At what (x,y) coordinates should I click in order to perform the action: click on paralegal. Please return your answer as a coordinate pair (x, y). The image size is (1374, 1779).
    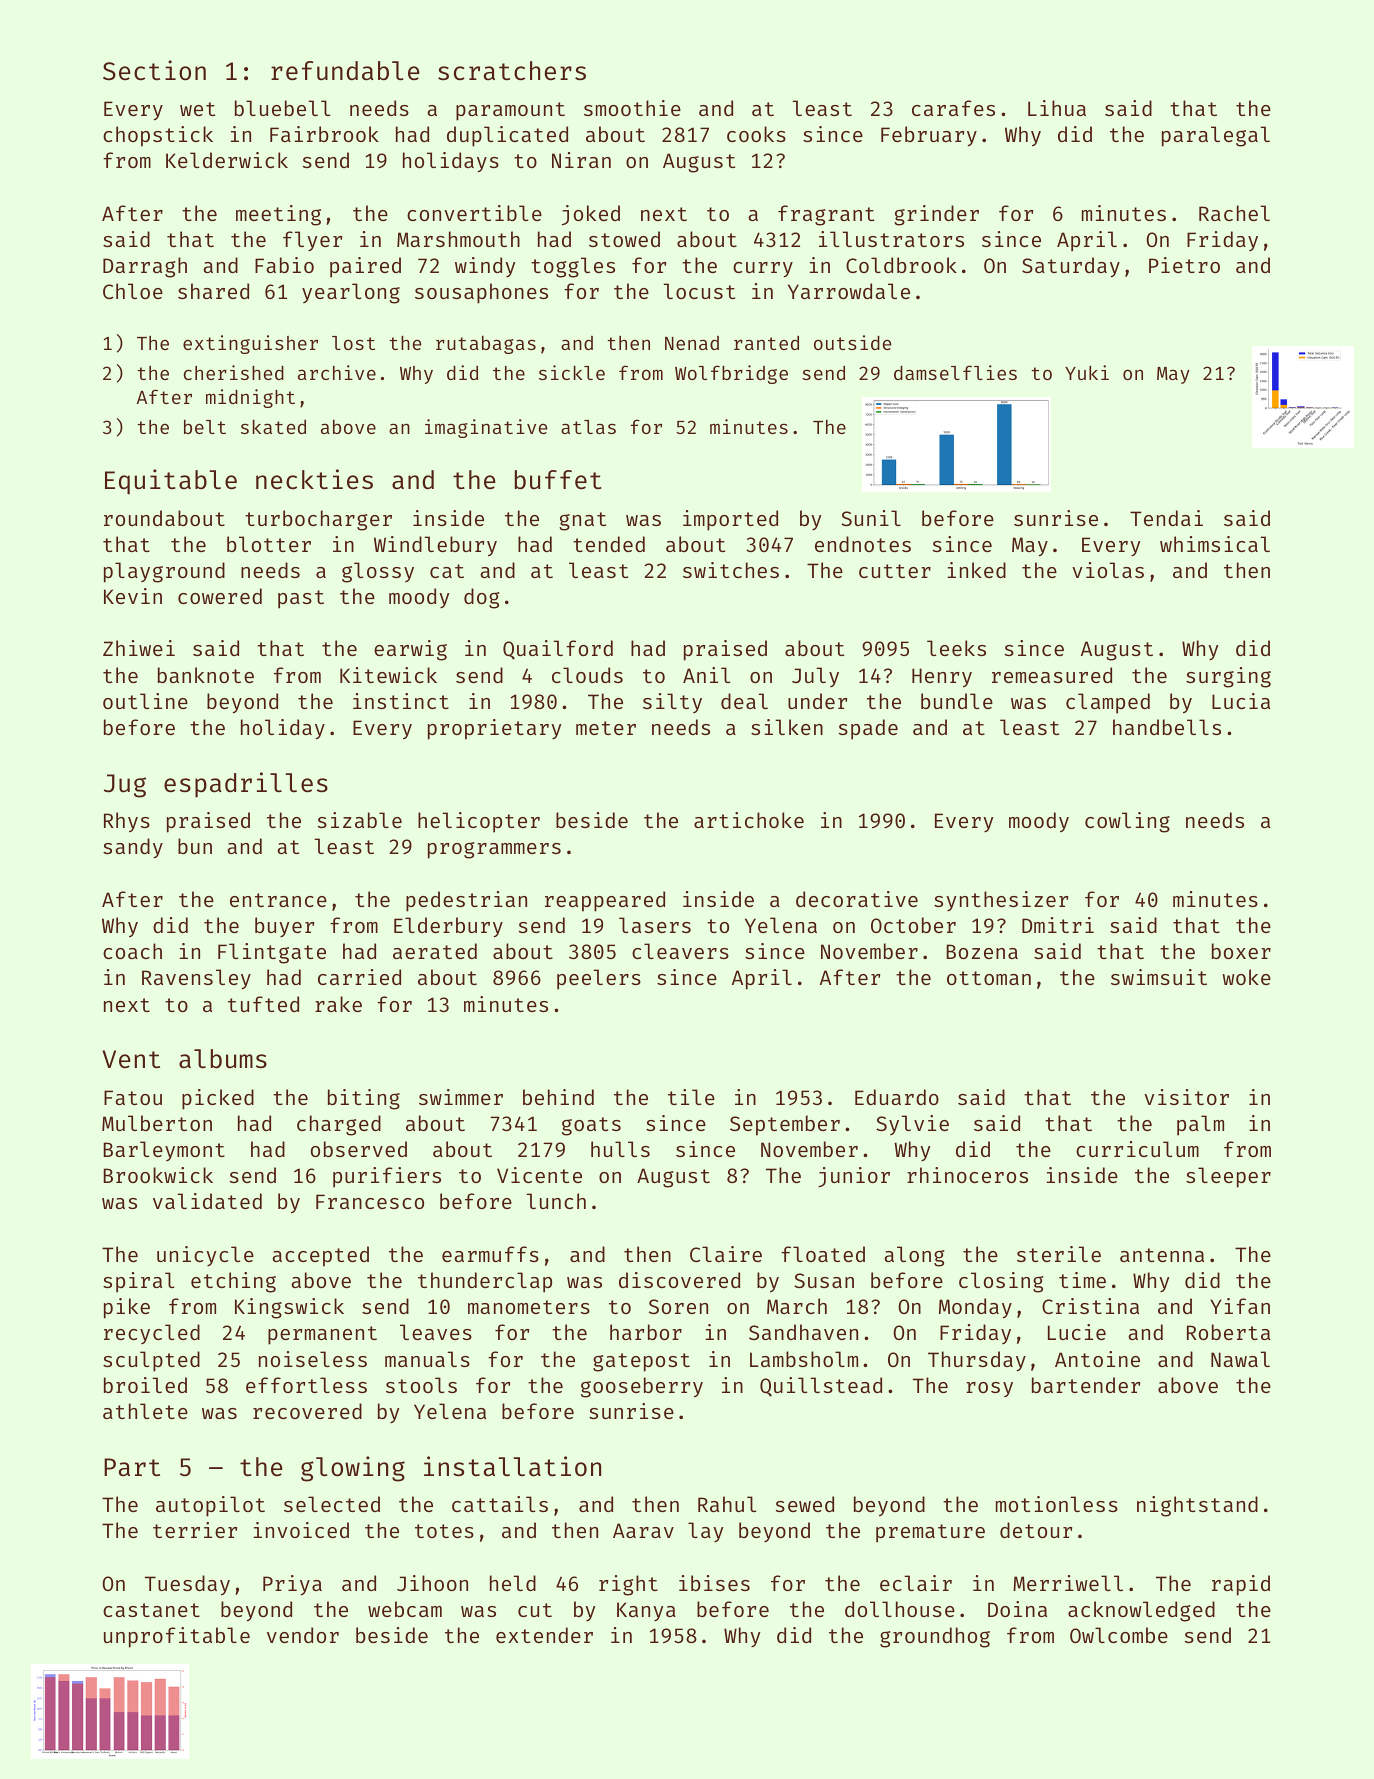
    Looking at the image, I should click on (1216, 136).
